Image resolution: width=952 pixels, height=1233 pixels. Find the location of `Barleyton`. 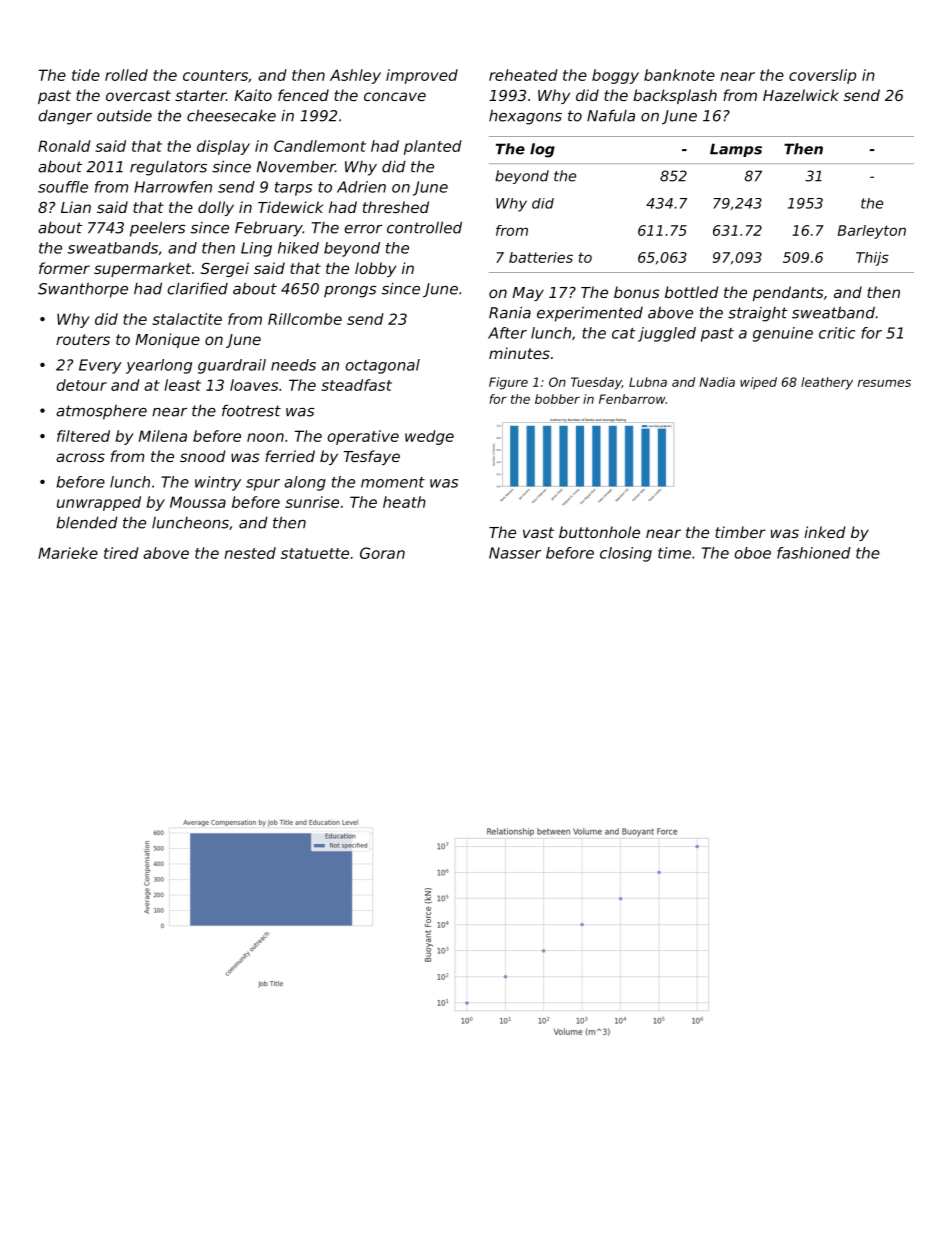

Barleyton is located at coordinates (872, 232).
